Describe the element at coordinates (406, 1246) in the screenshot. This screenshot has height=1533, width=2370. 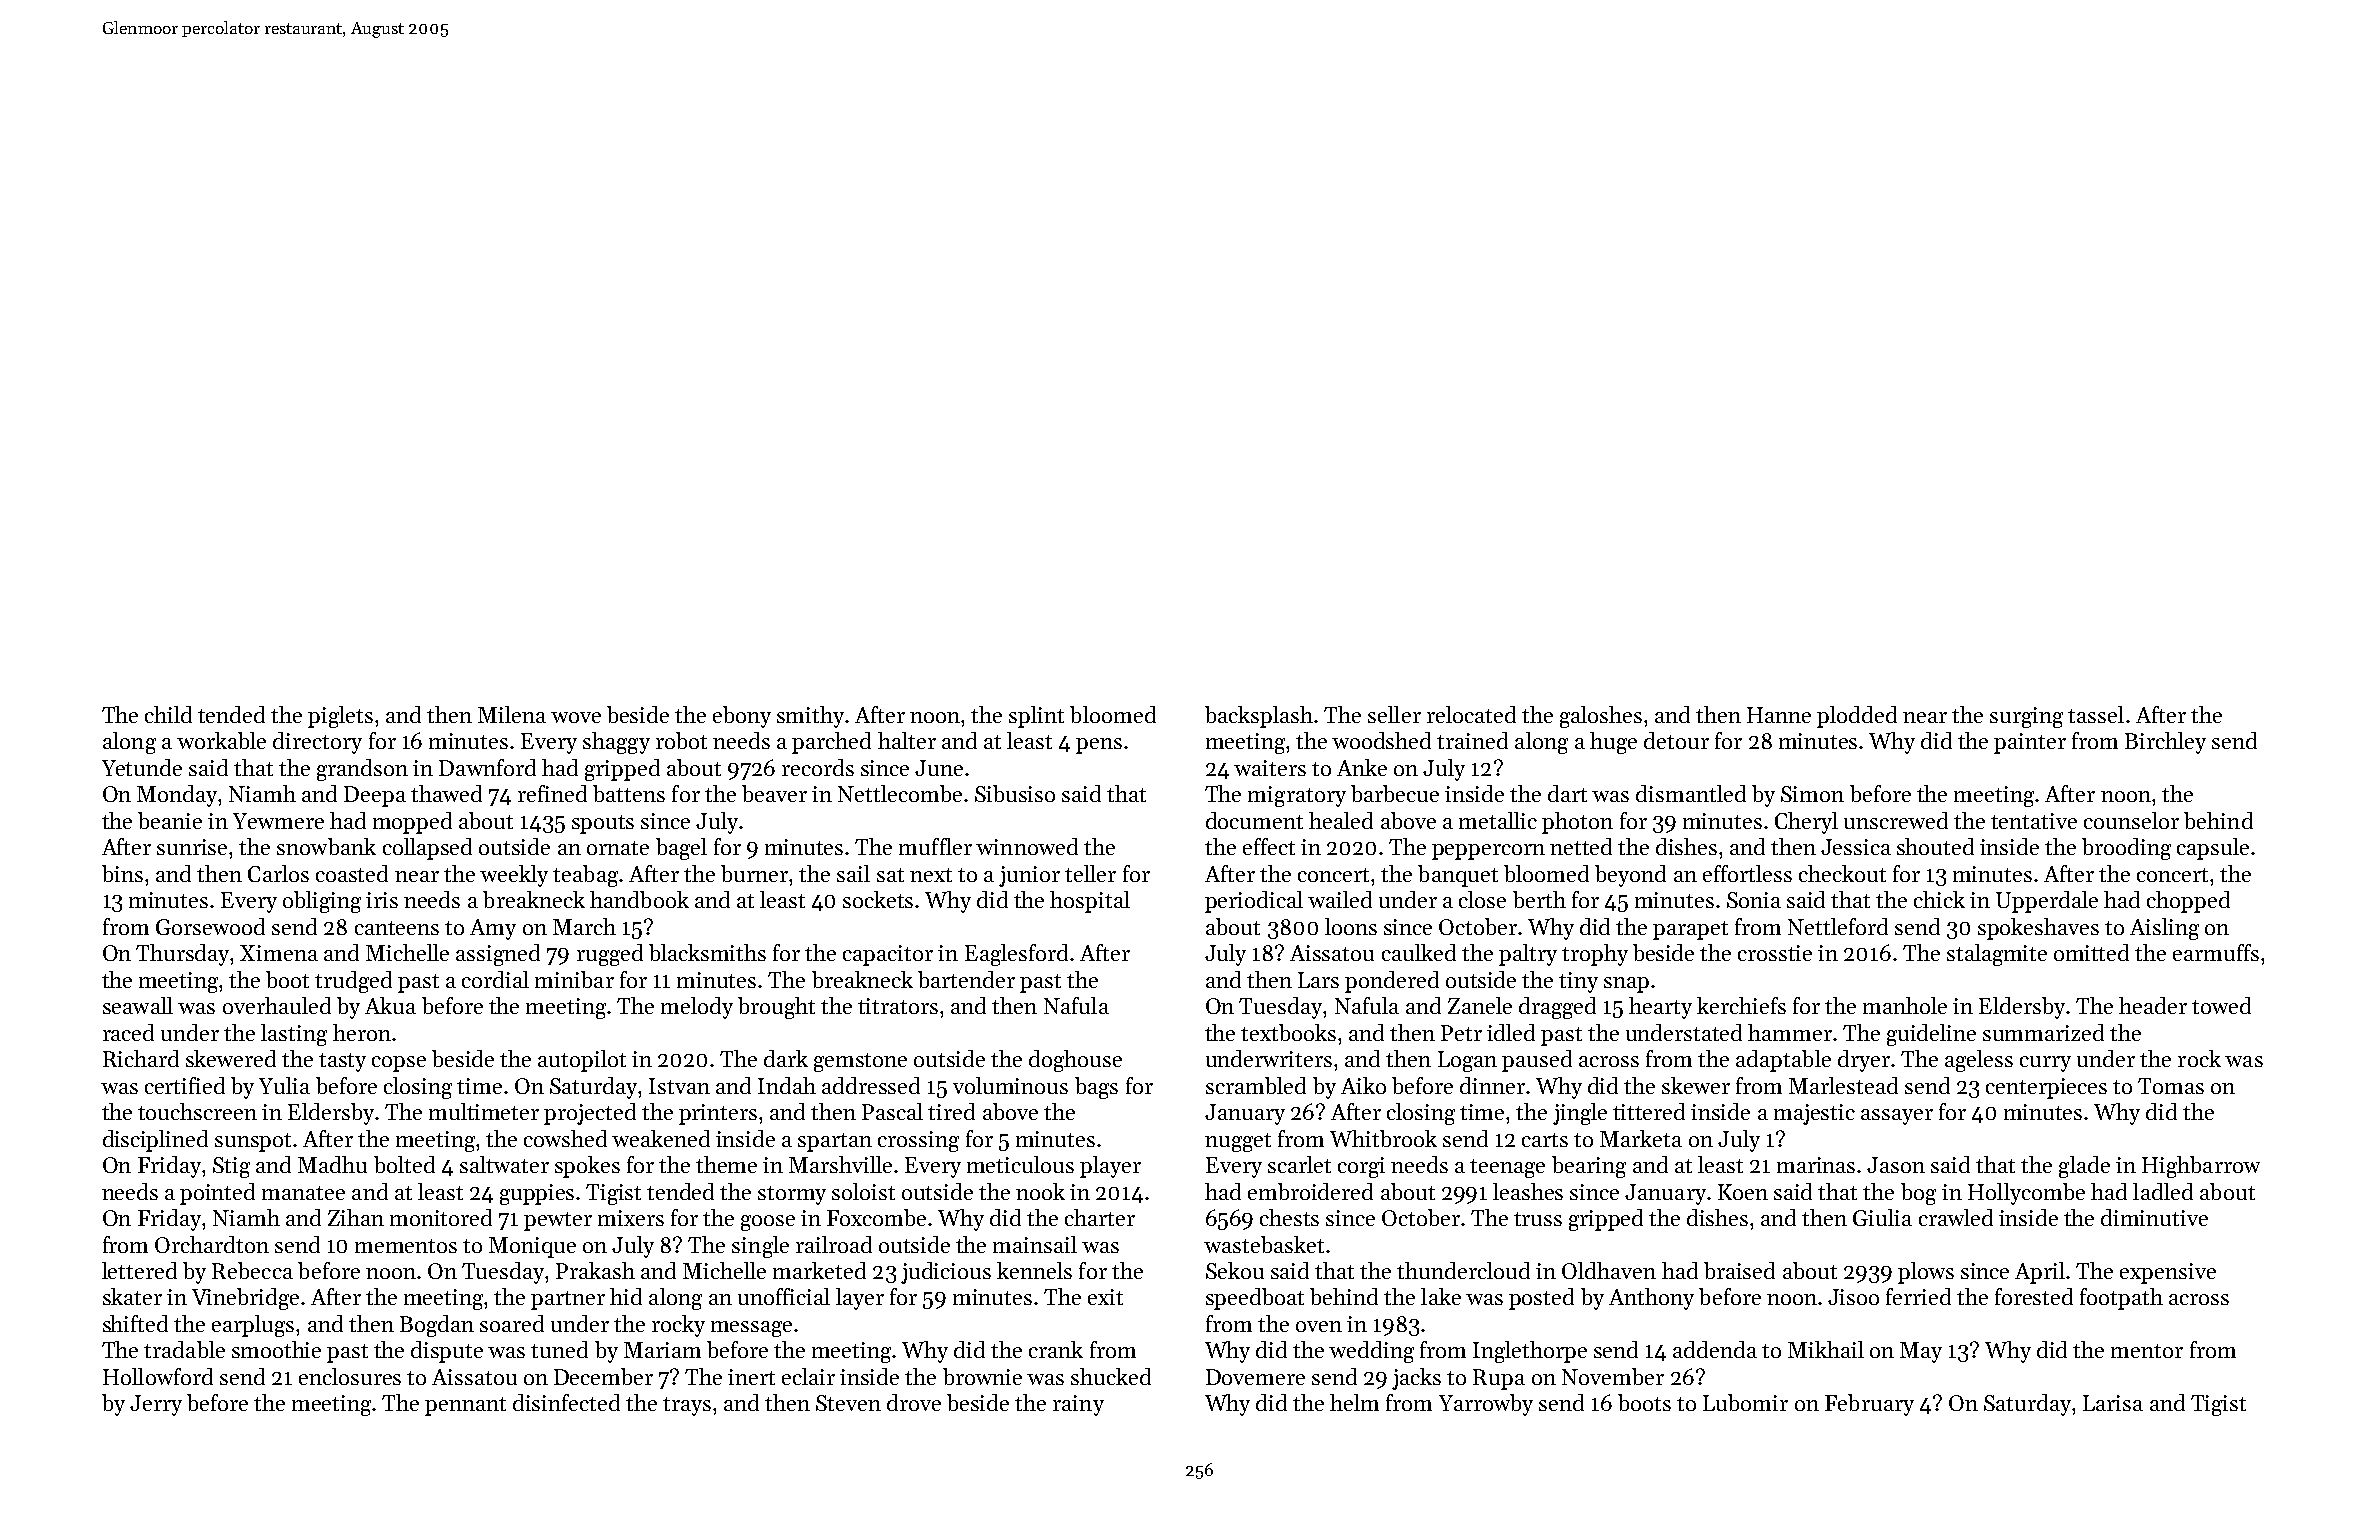
I see `mementos` at that location.
